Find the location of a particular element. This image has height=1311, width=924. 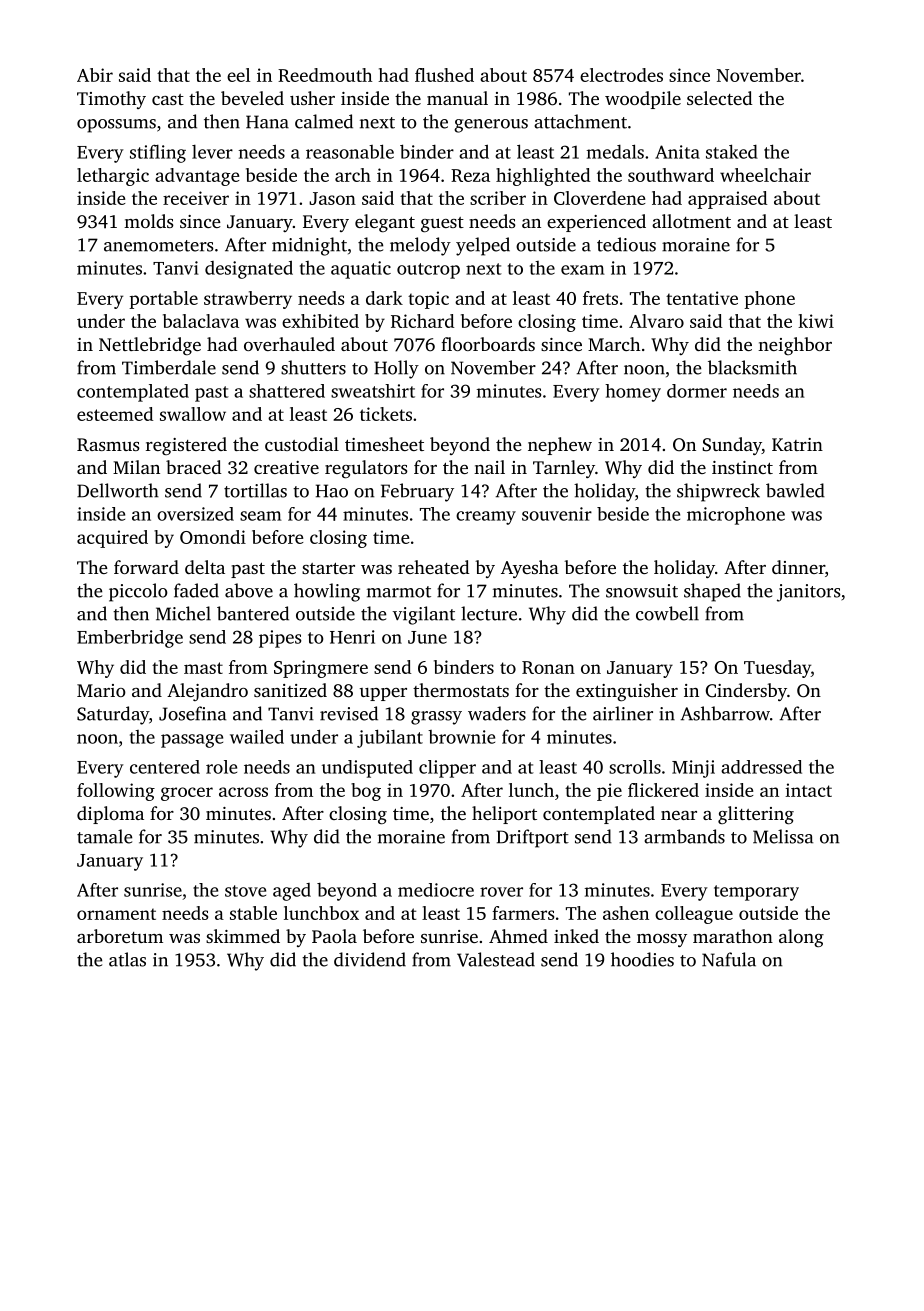

atlas is located at coordinates (127, 959).
